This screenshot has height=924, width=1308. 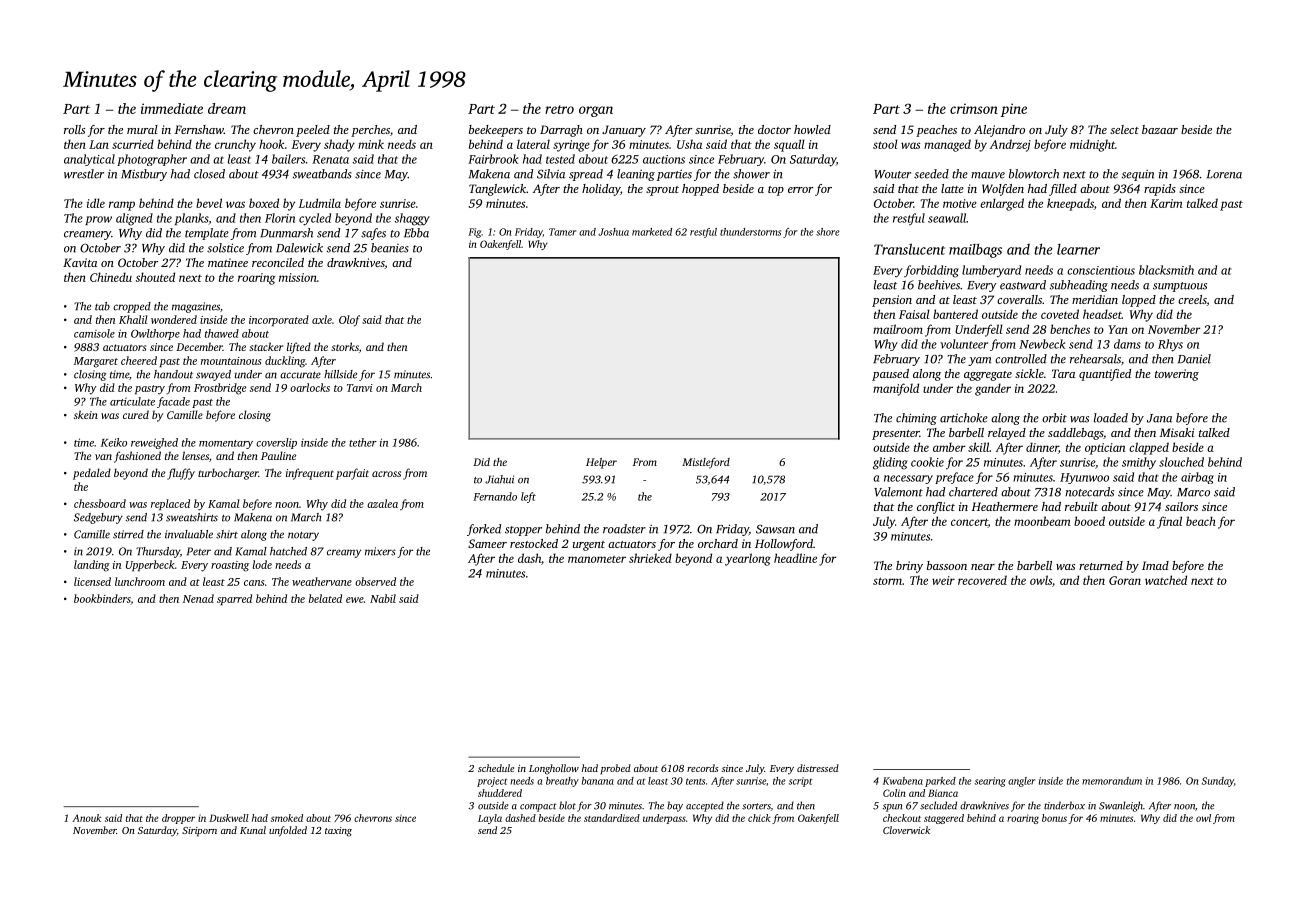 What do you see at coordinates (102, 598) in the screenshot?
I see `bookbinders` at bounding box center [102, 598].
